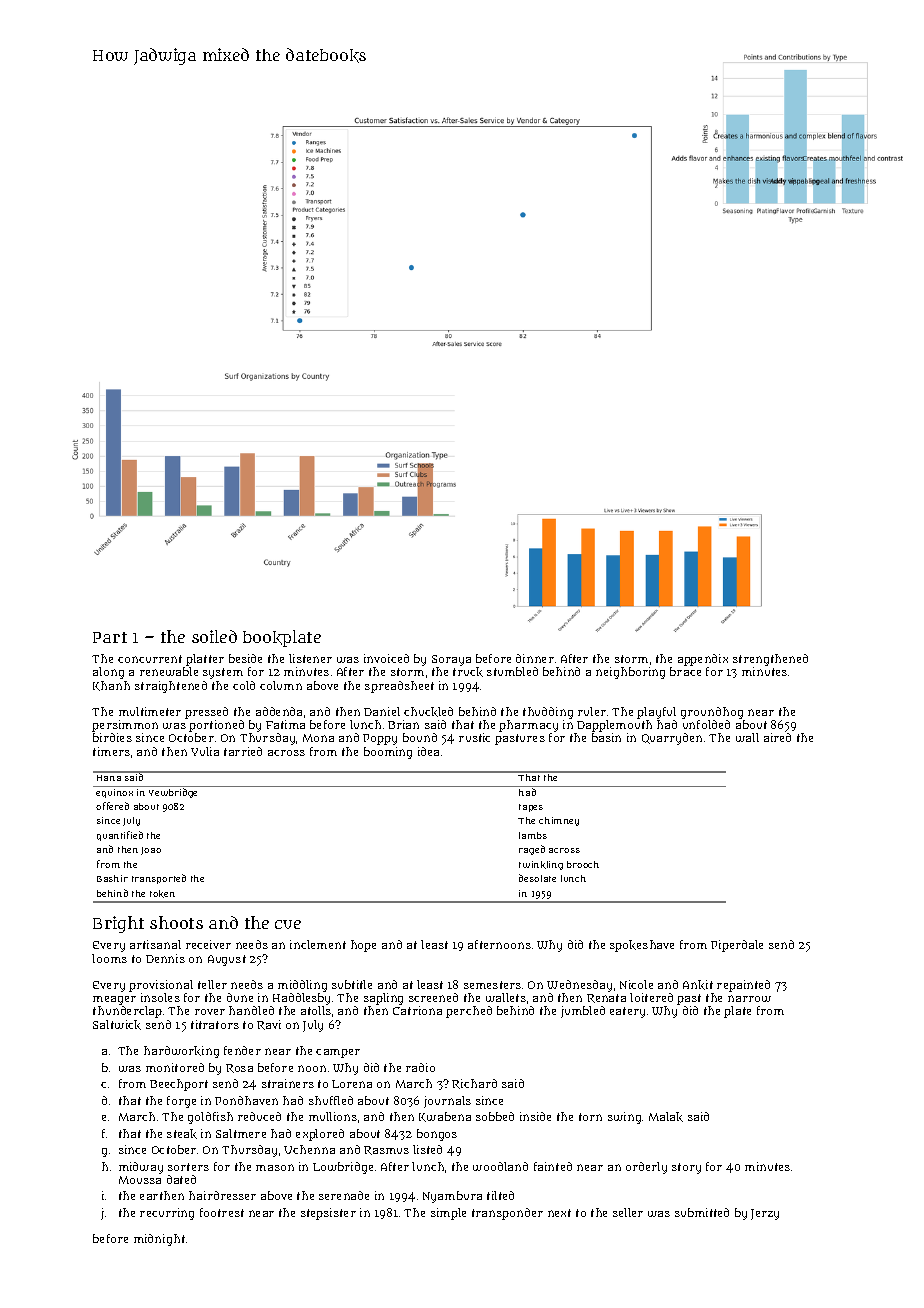 Image resolution: width=924 pixels, height=1308 pixels. What do you see at coordinates (112, 806) in the screenshot?
I see `offered` at bounding box center [112, 806].
